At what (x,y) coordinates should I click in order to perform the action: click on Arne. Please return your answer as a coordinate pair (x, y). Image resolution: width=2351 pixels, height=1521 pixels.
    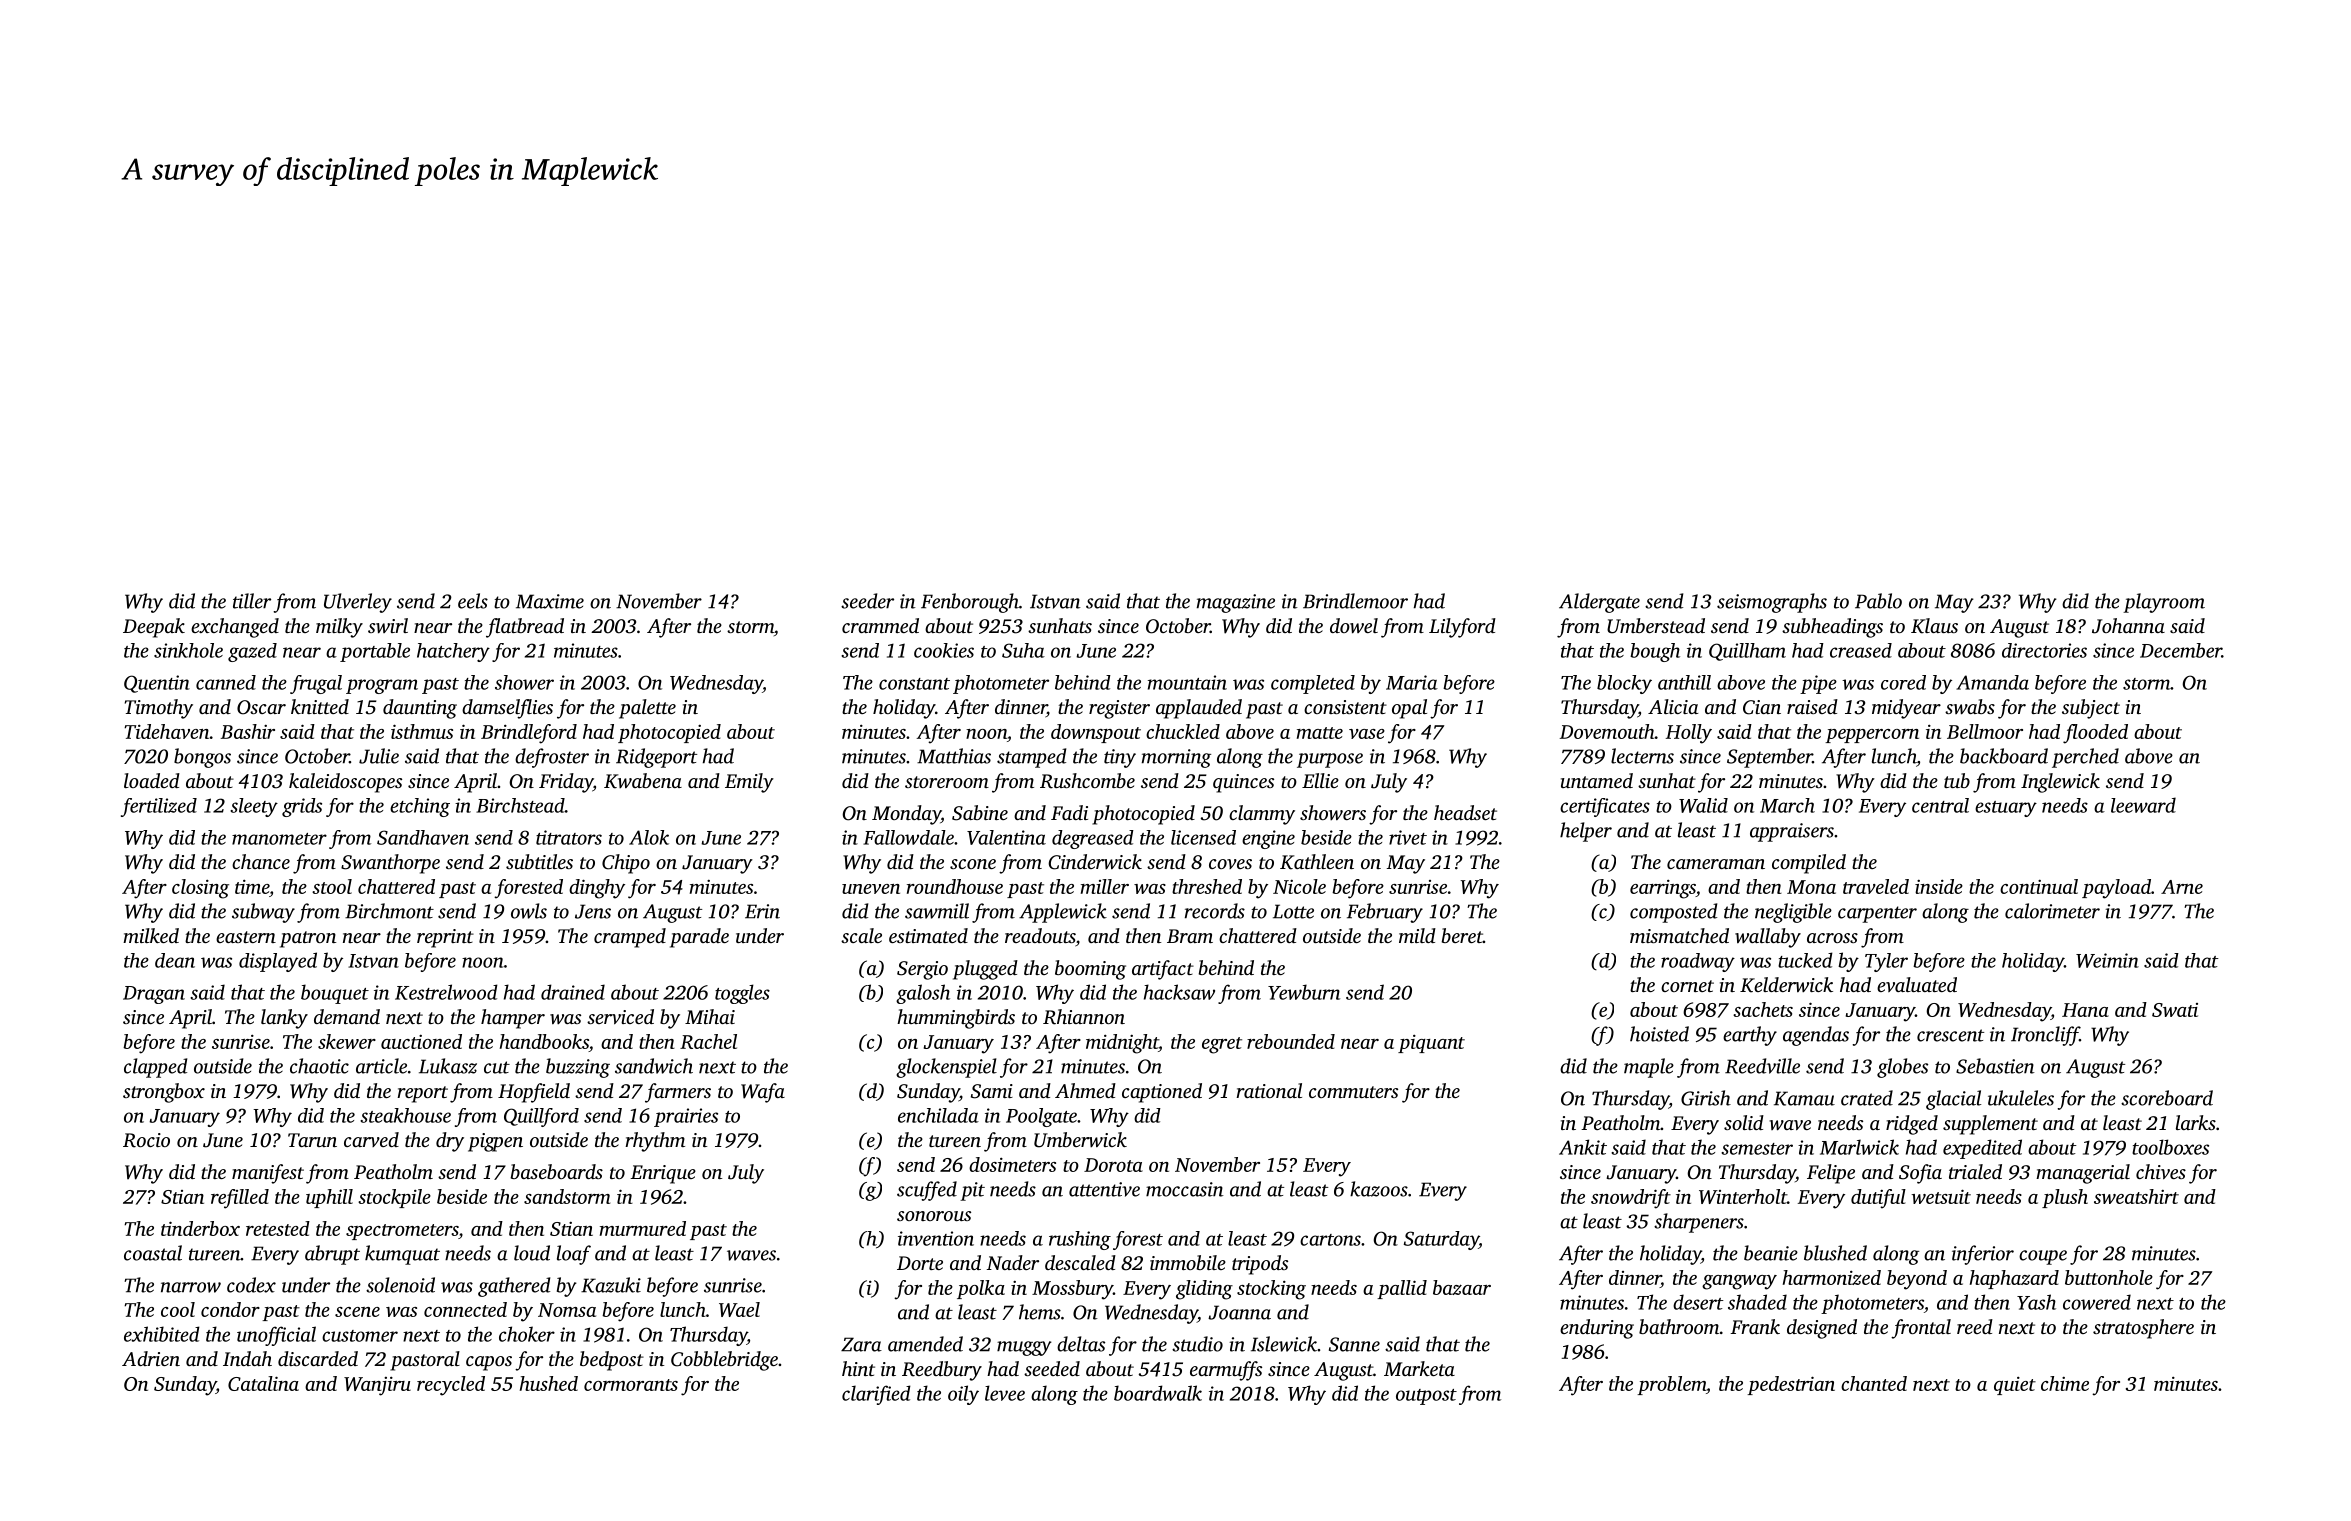
    Looking at the image, I should click on (2182, 887).
